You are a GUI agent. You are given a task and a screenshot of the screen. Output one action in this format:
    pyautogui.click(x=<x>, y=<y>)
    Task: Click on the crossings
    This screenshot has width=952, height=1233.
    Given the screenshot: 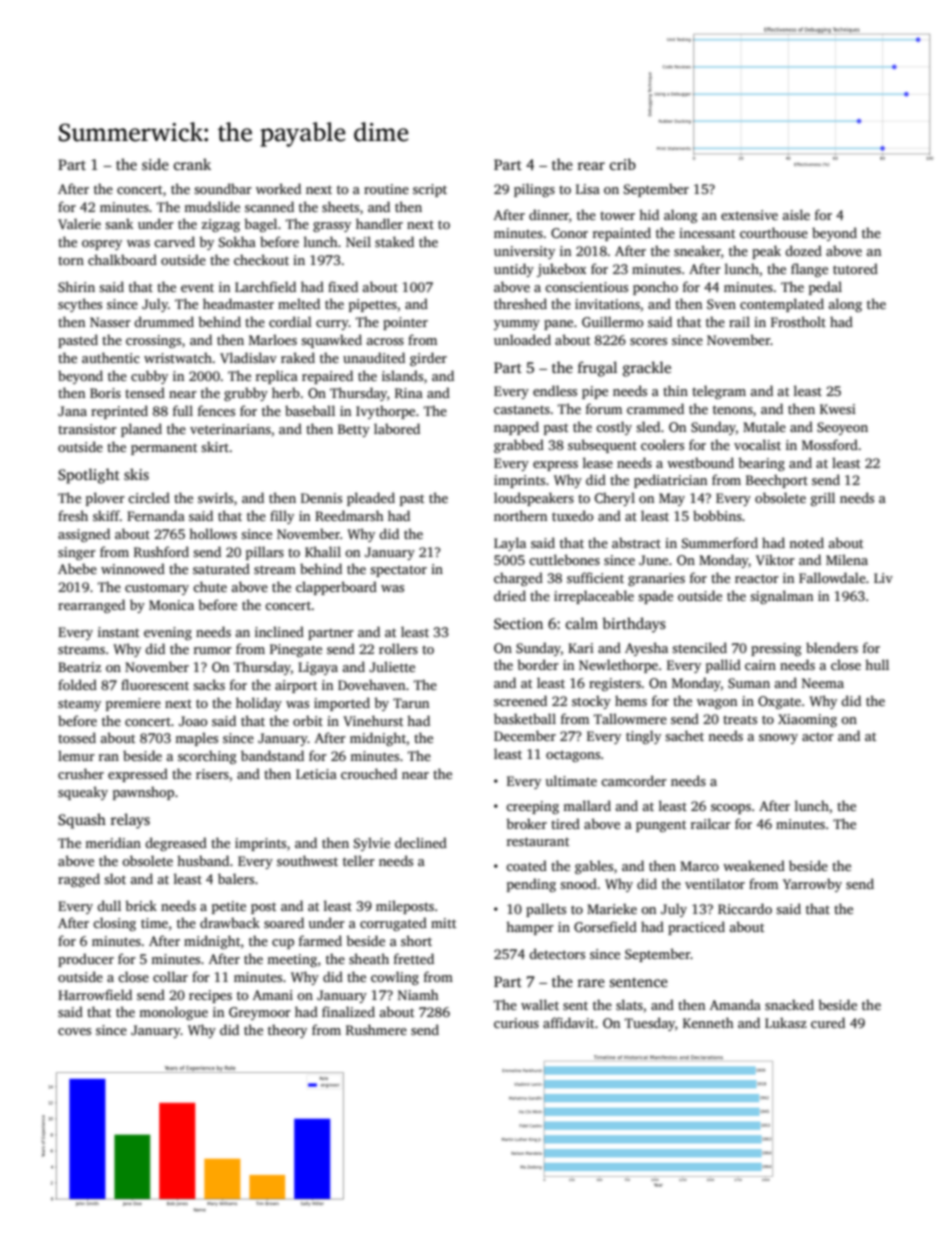 What is the action you would take?
    pyautogui.click(x=153, y=341)
